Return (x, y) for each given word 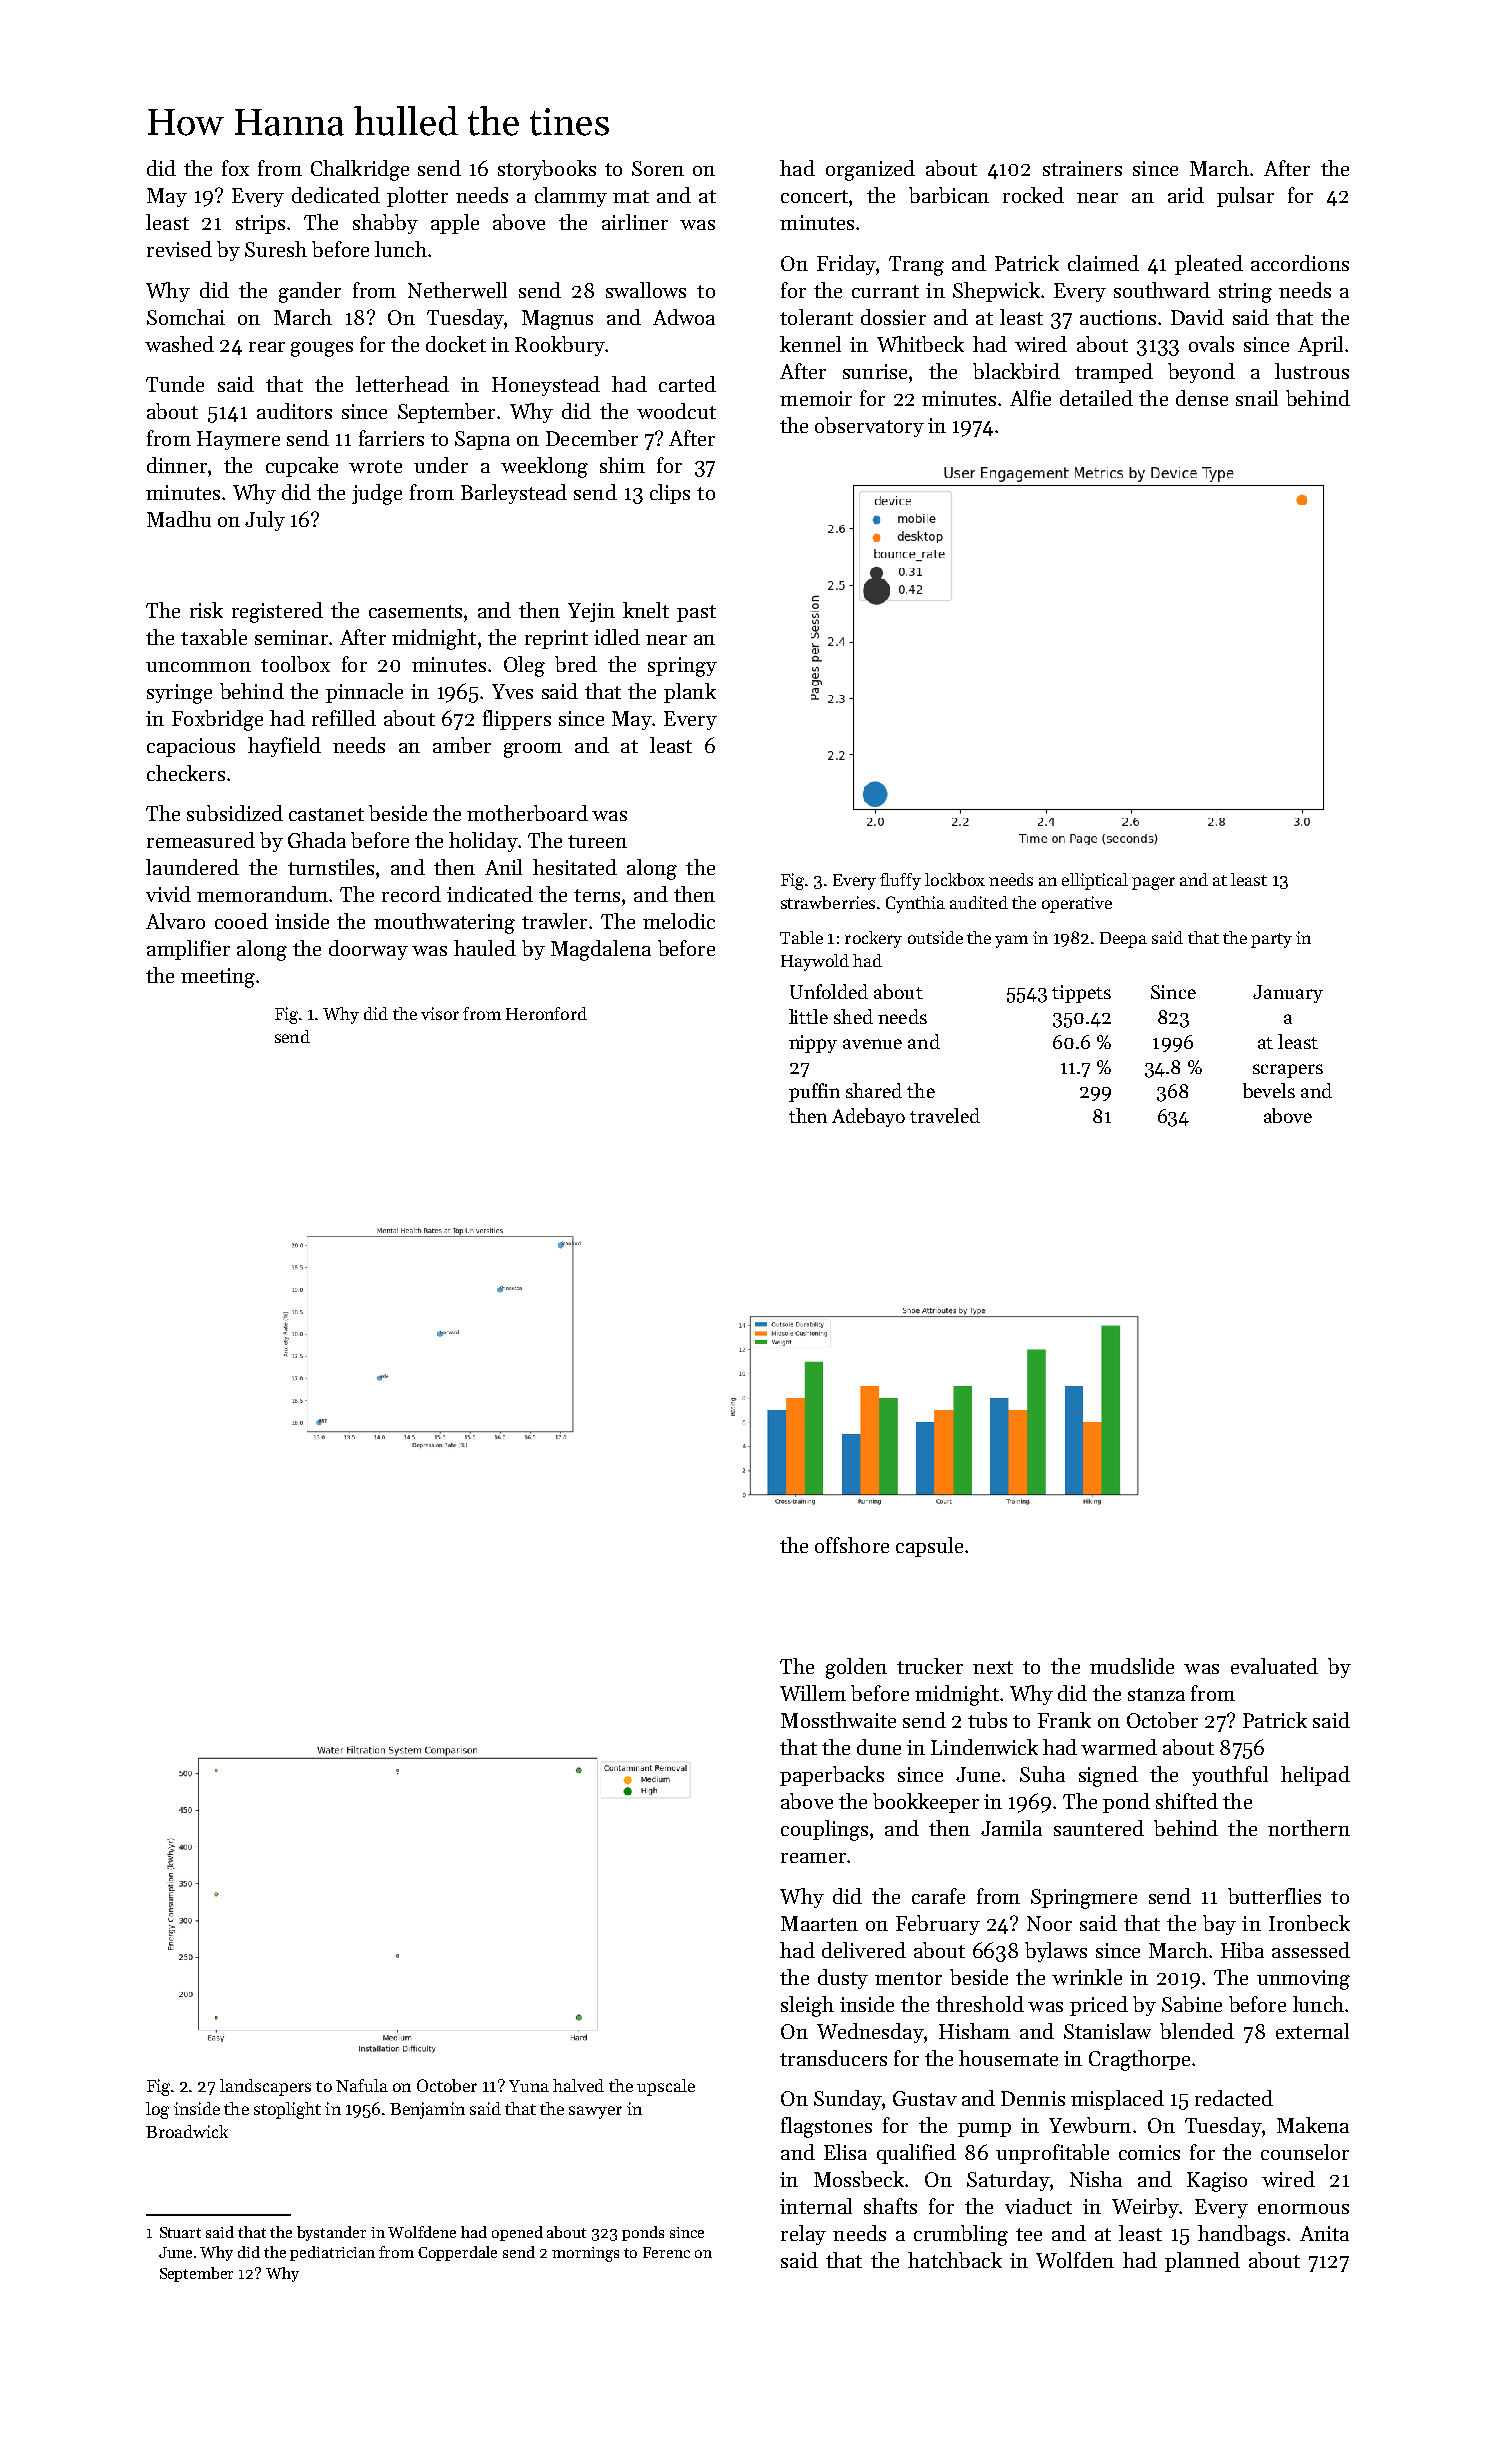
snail (1257, 398)
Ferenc (666, 2252)
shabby (385, 224)
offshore (852, 1545)
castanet (326, 814)
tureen (597, 841)
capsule (929, 1547)
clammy (571, 197)
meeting (218, 978)
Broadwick (187, 2131)
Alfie (1030, 398)
